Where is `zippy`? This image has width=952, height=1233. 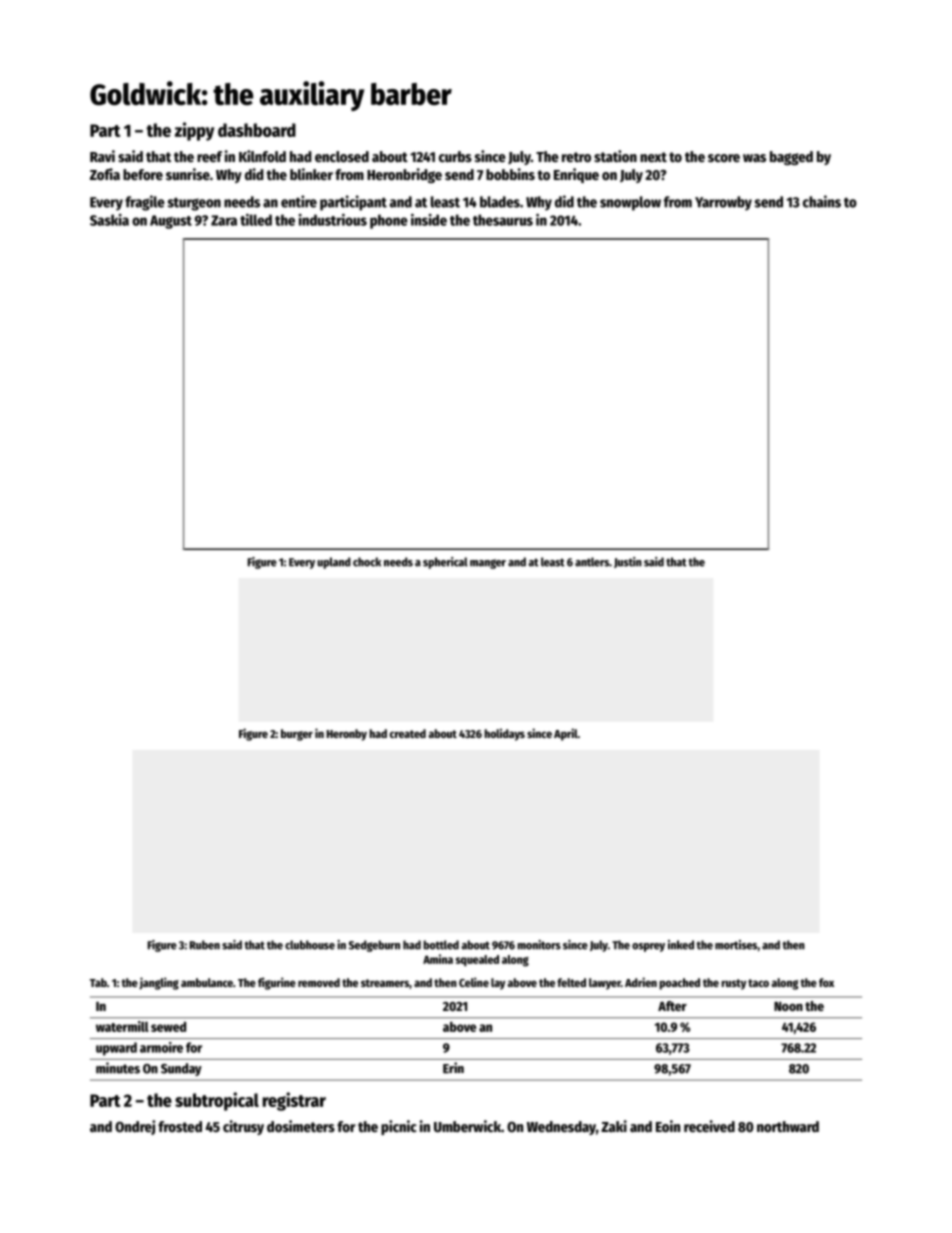 zippy is located at coordinates (194, 131).
